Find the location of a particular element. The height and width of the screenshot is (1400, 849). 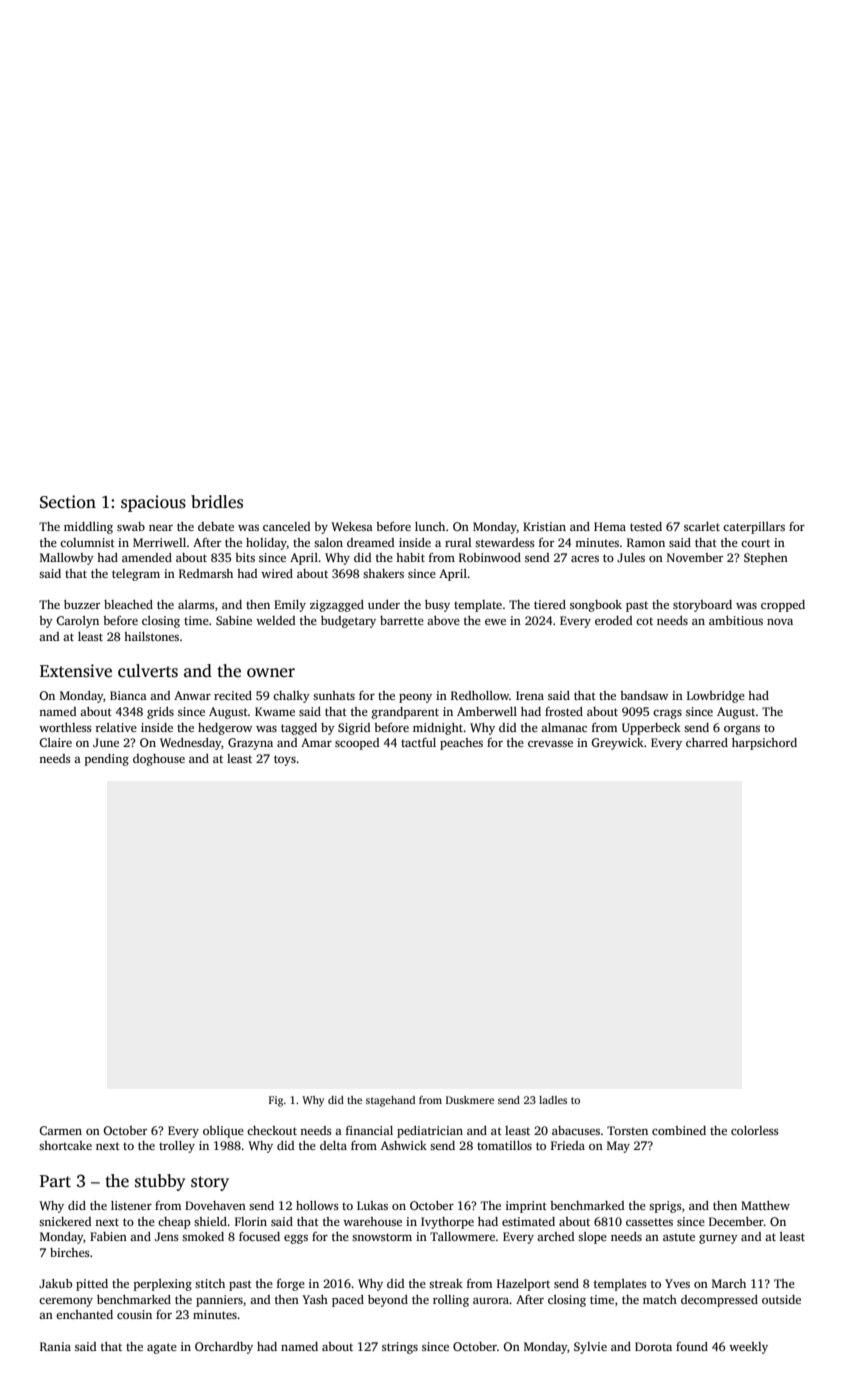

charred is located at coordinates (707, 742).
